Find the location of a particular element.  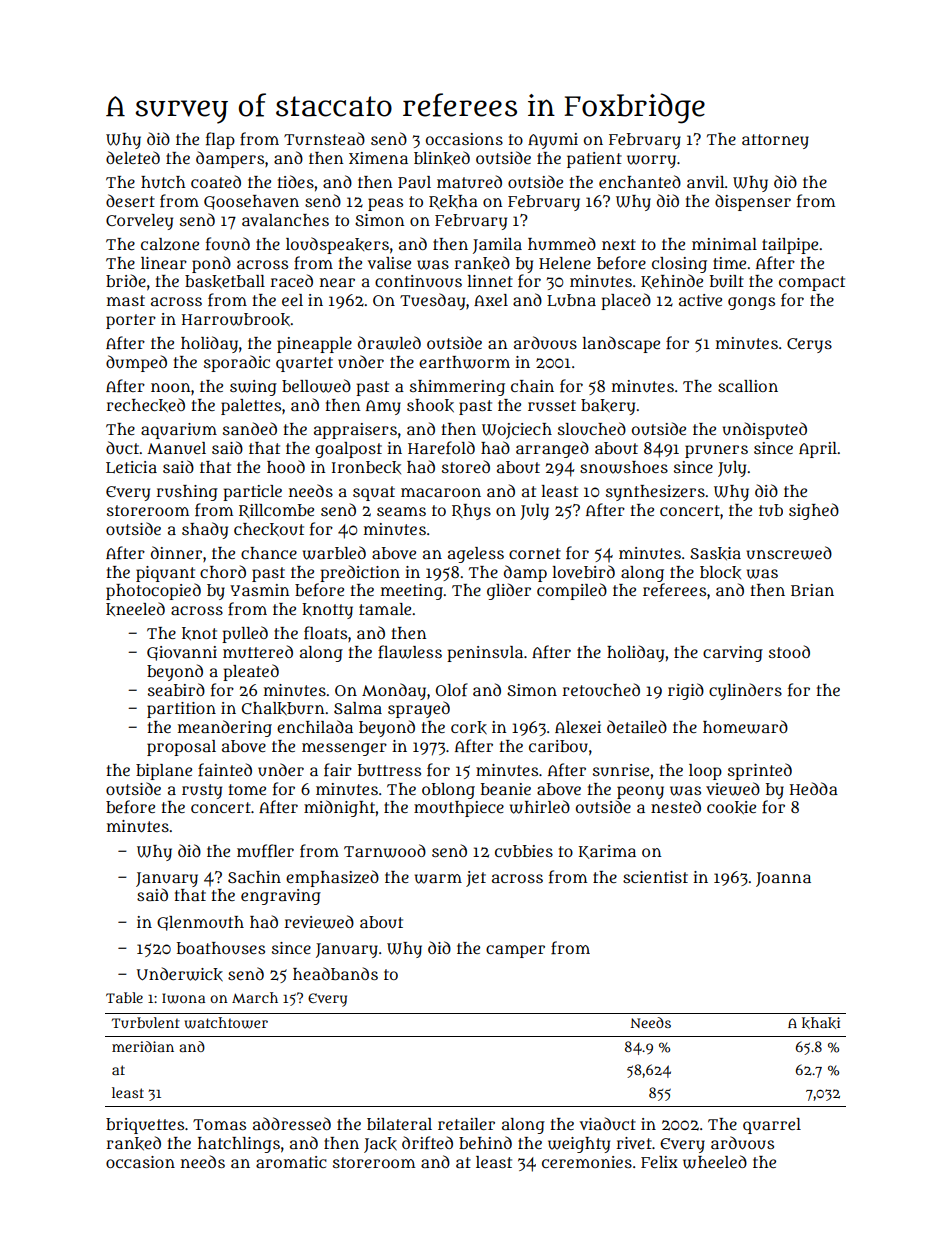

attorney is located at coordinates (775, 141).
